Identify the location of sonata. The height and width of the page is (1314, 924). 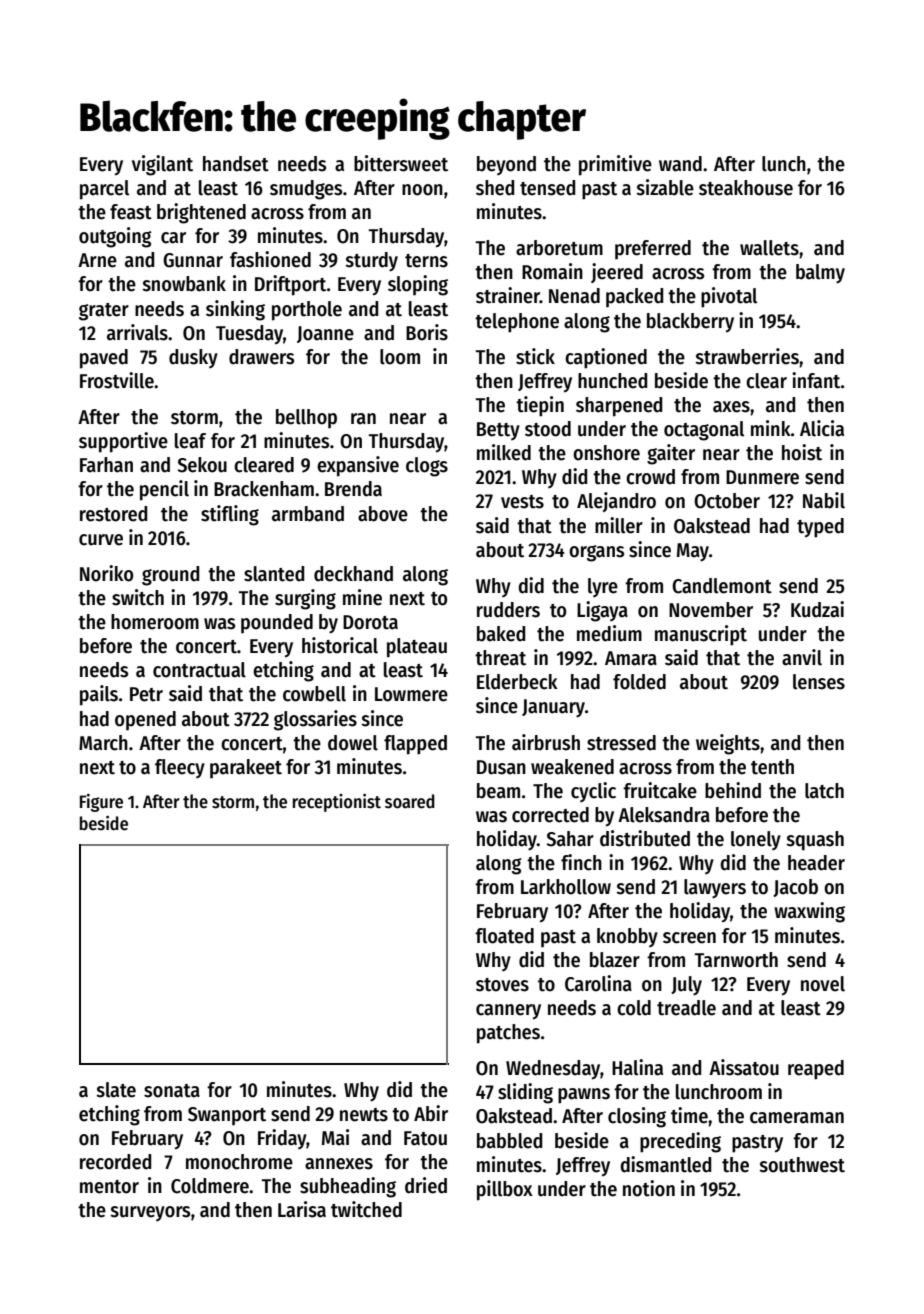
(172, 1091).
